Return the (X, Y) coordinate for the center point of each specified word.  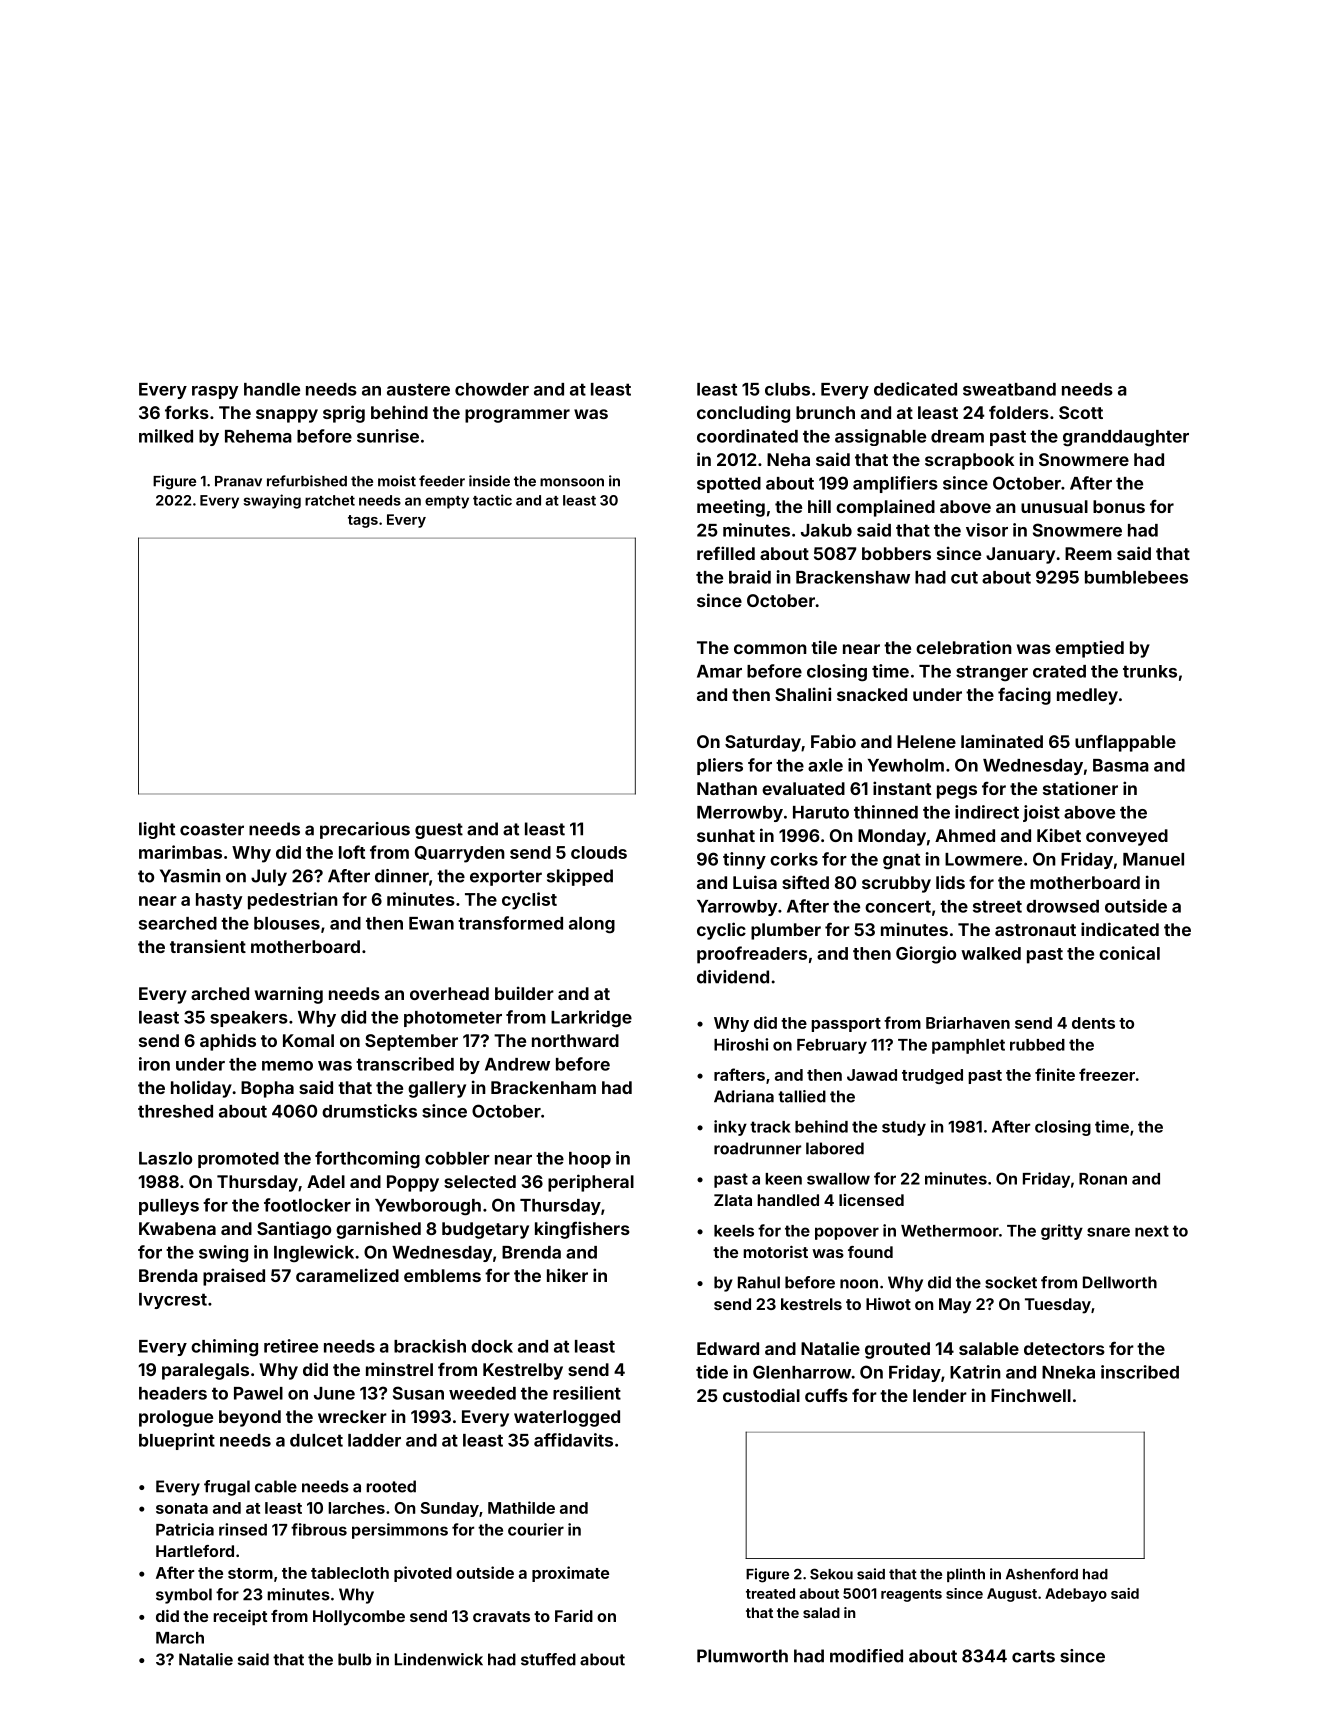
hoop (590, 1160)
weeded (482, 1393)
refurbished (307, 481)
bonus (1119, 506)
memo (287, 1066)
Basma (1121, 765)
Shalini (803, 694)
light (157, 830)
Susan (418, 1393)
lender (940, 1395)
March (180, 1638)
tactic (492, 500)
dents (1093, 1023)
